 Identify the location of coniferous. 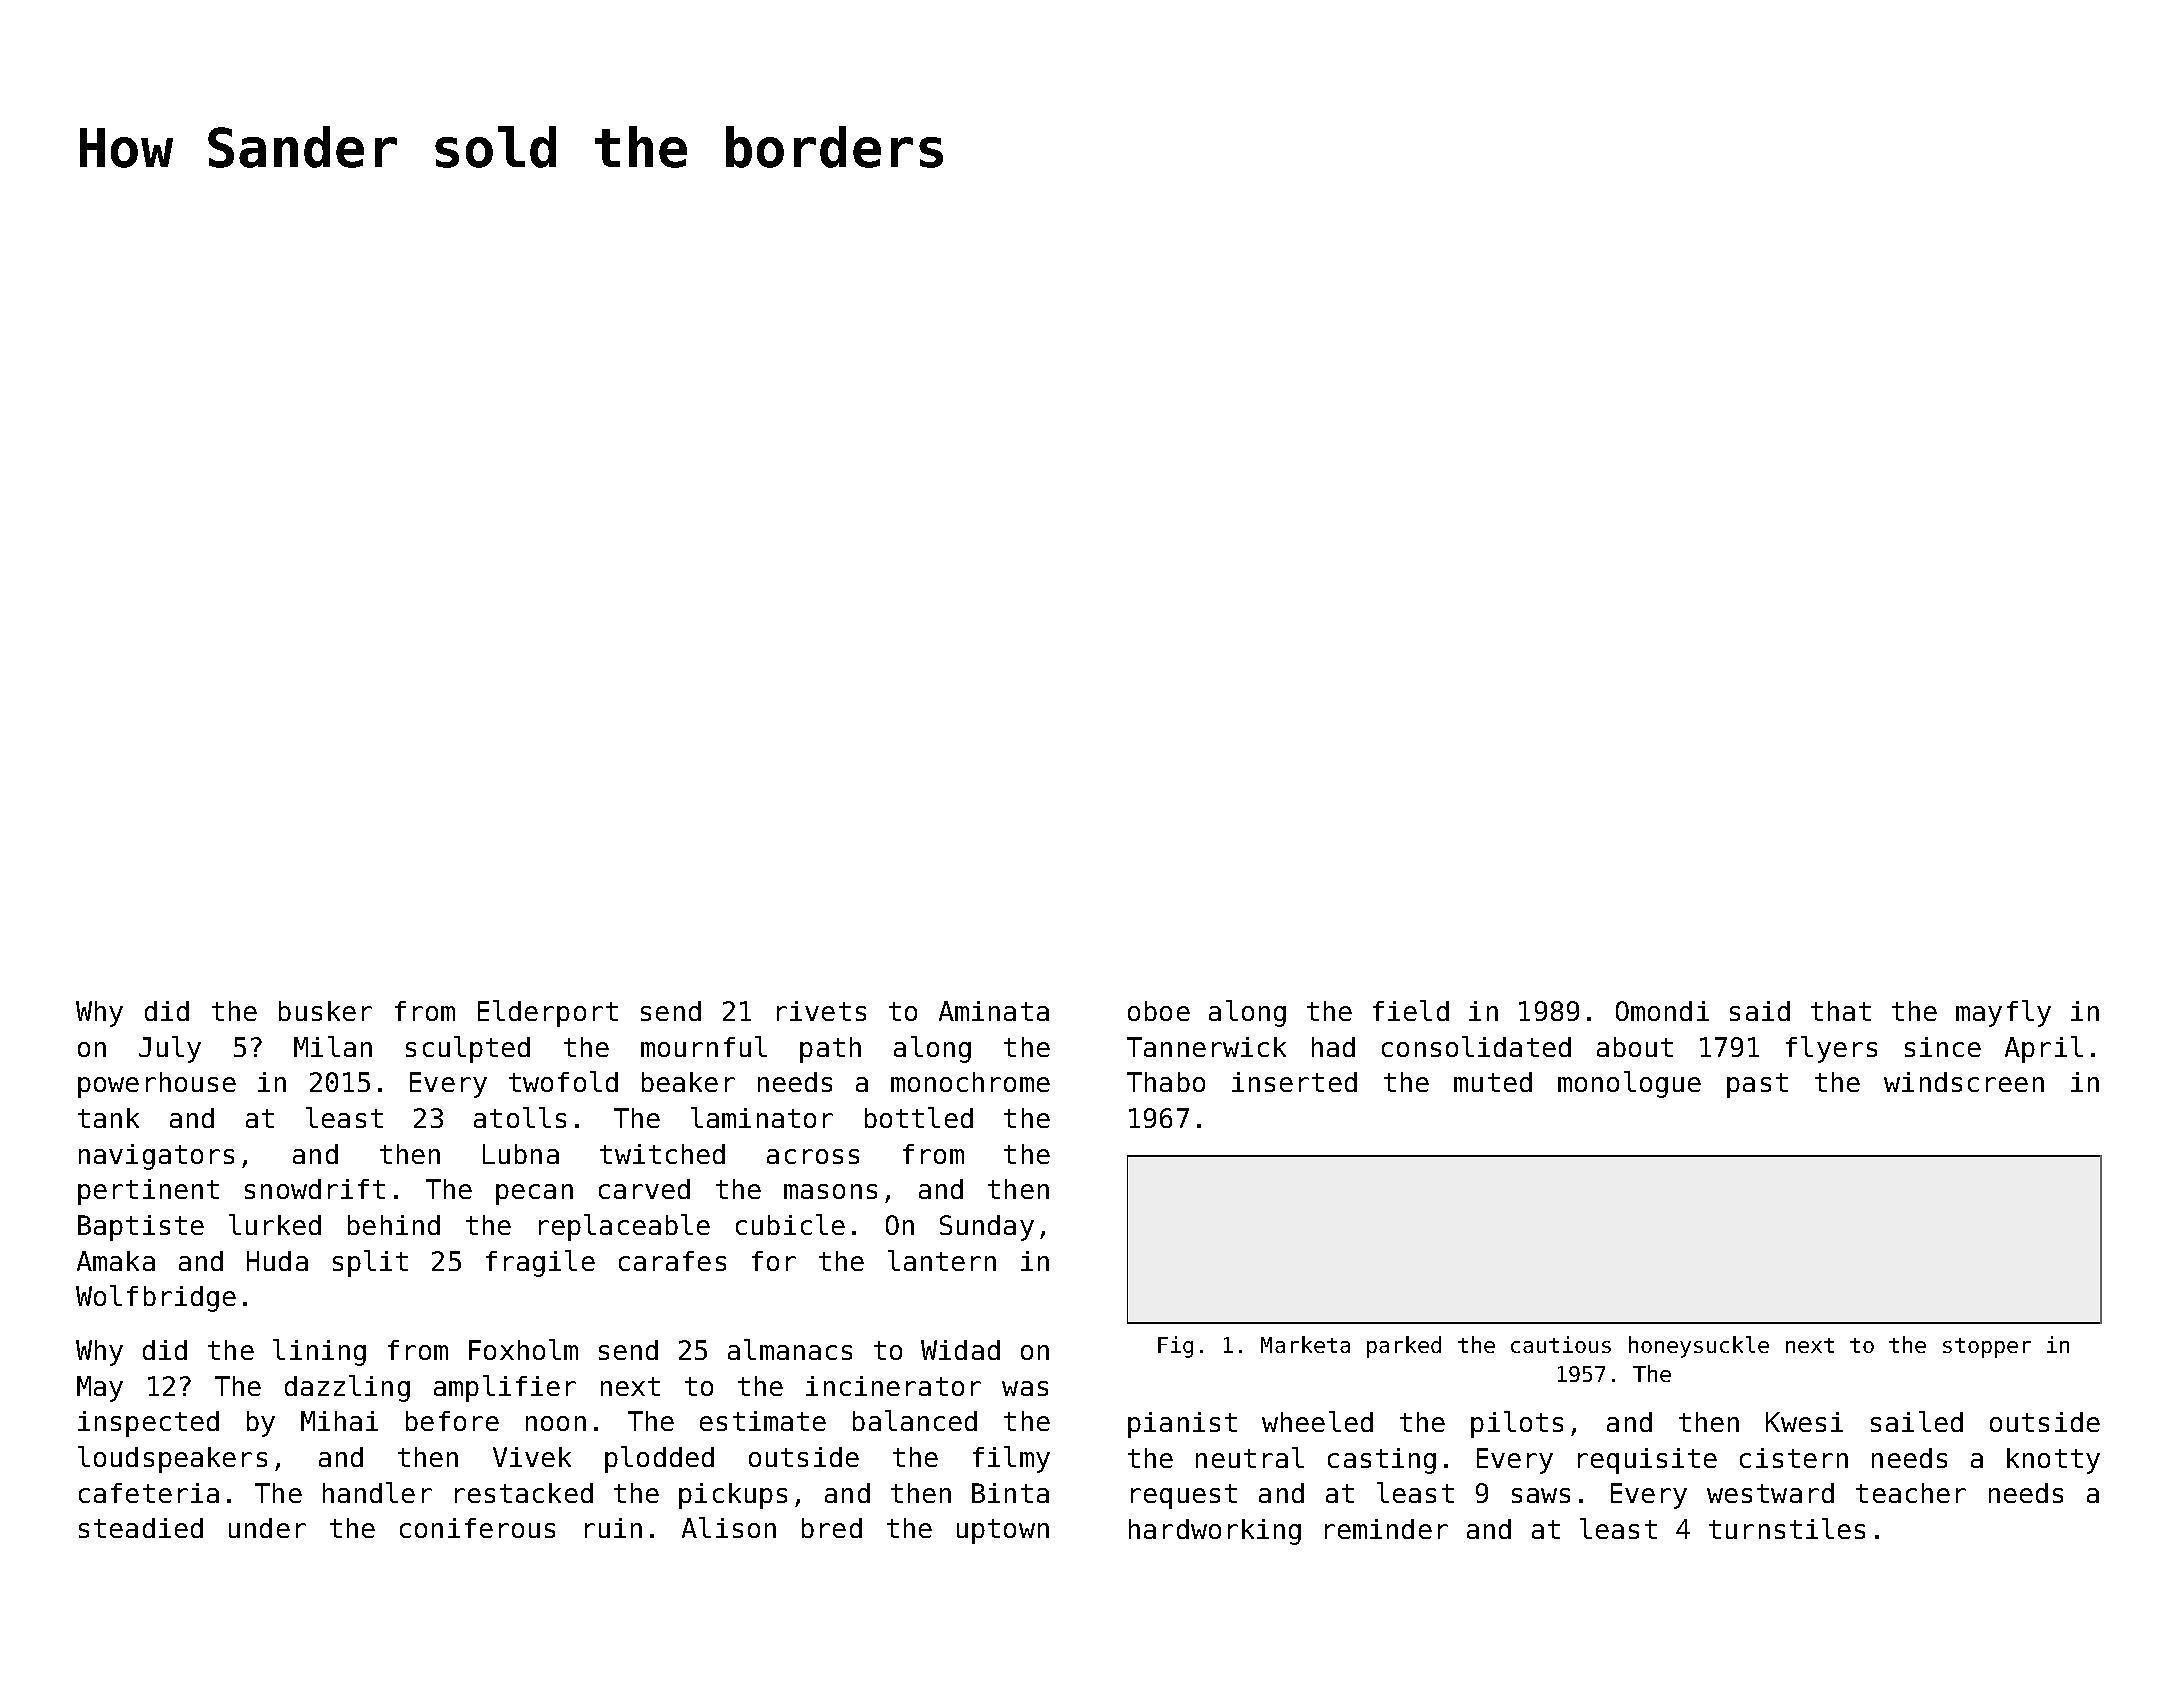
(477, 1528).
